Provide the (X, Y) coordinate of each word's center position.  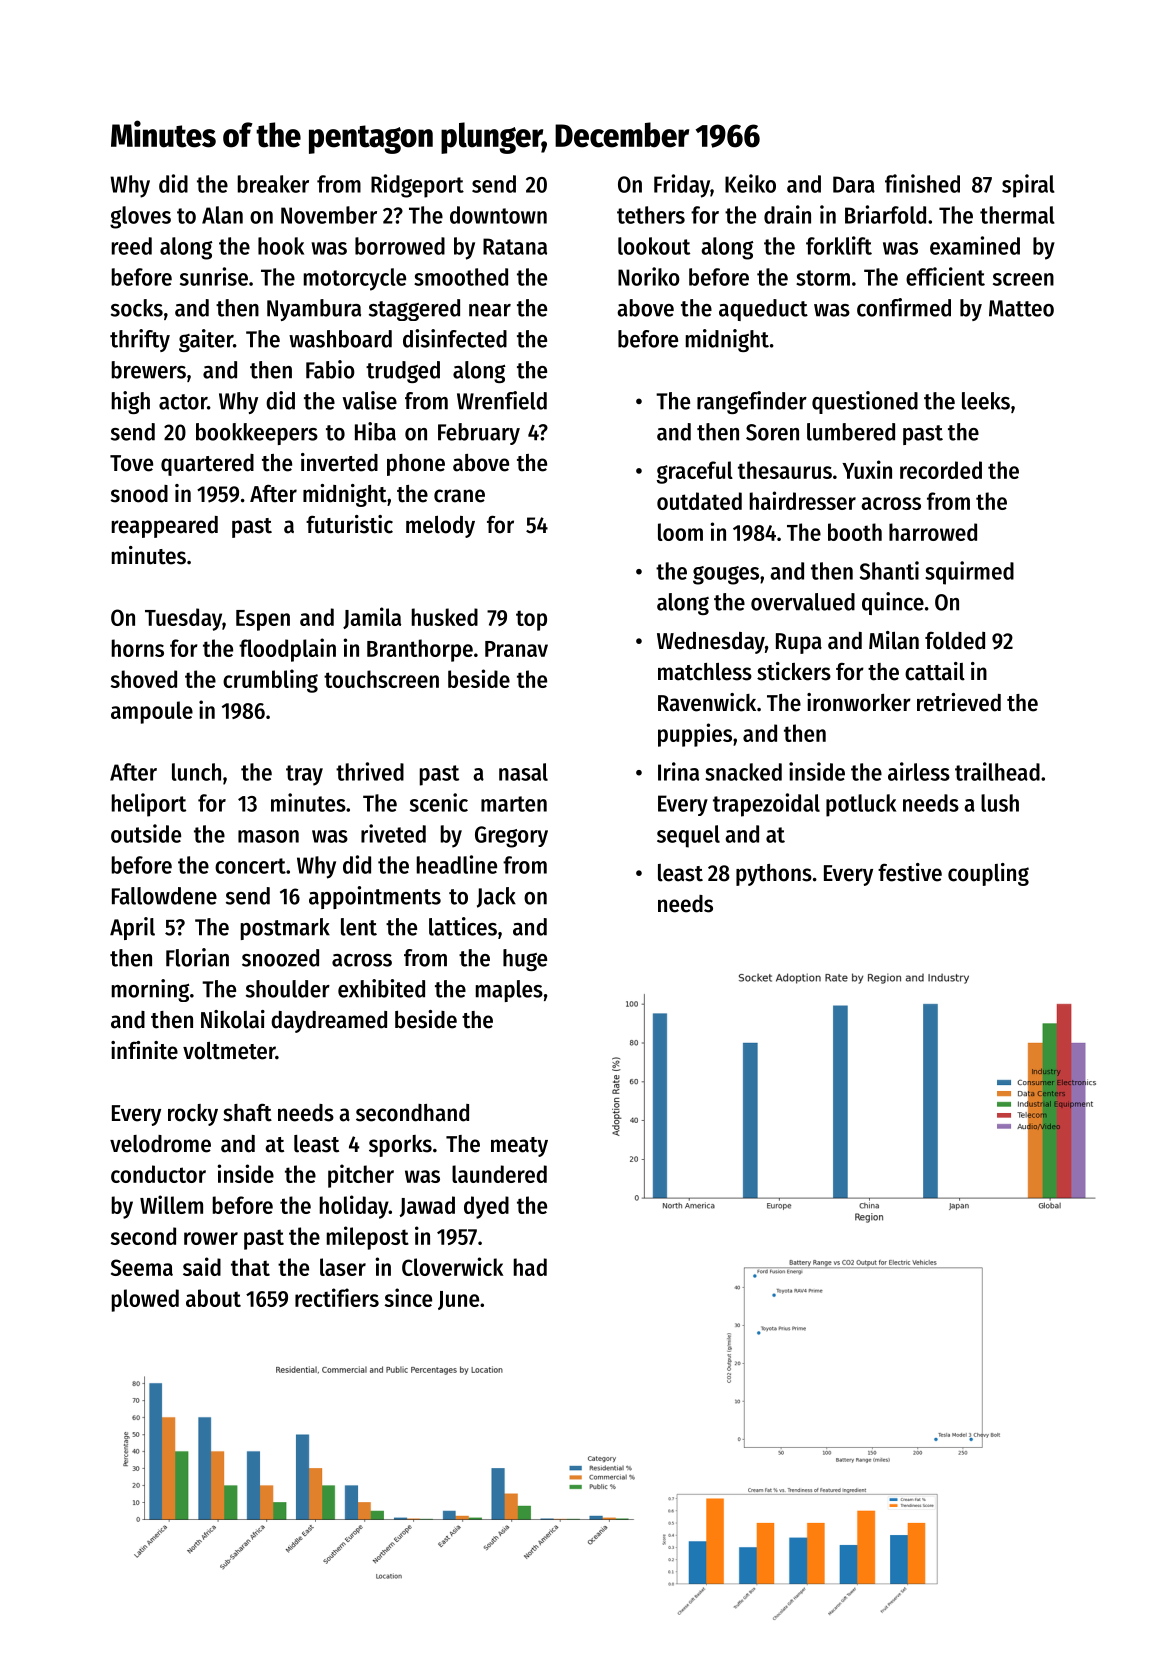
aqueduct (763, 310)
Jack (496, 897)
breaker (273, 184)
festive (910, 872)
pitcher (361, 1176)
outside (146, 833)
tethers (651, 215)
